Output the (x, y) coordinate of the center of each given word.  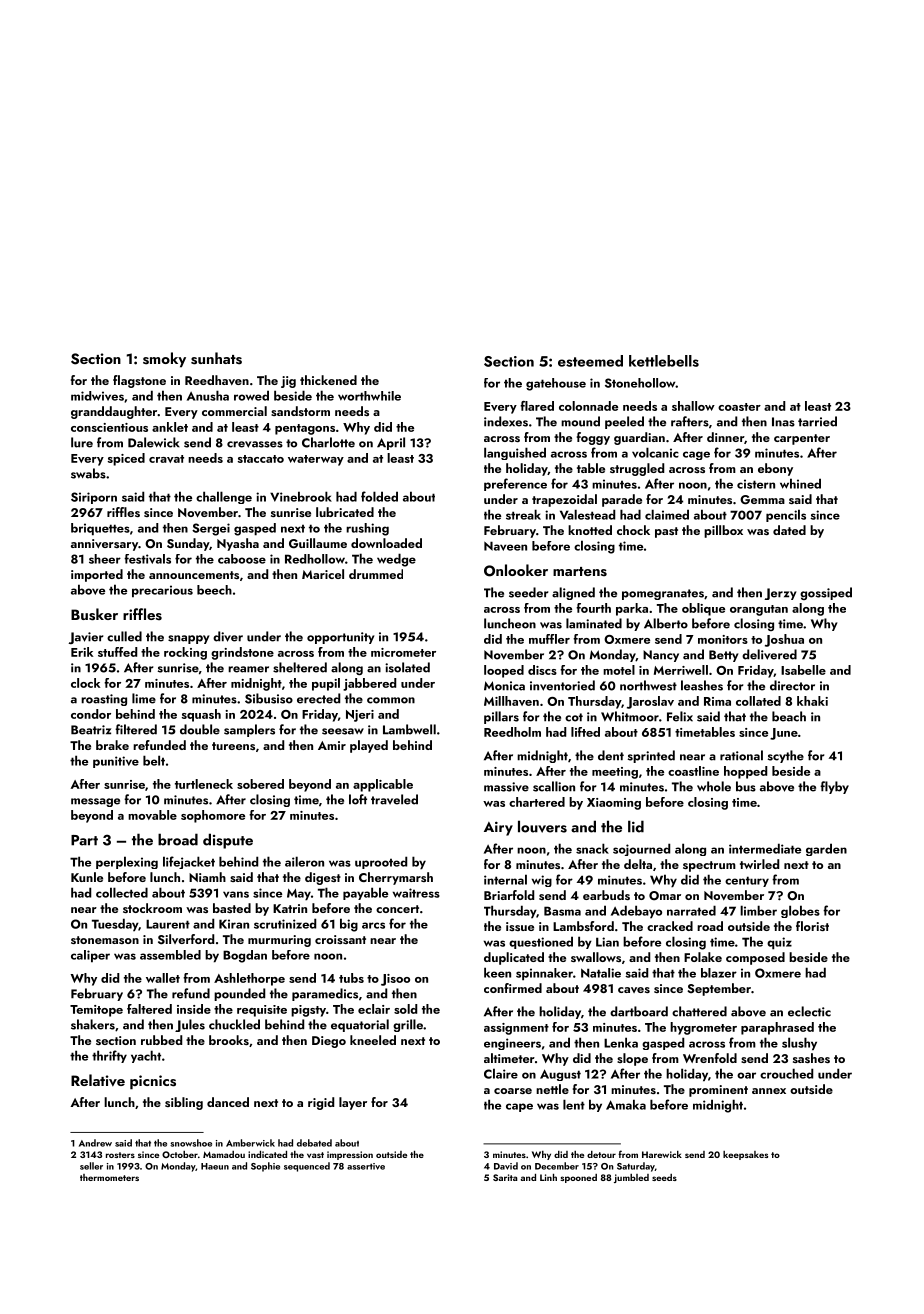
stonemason (105, 940)
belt (154, 760)
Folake (703, 957)
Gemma (762, 500)
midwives (97, 396)
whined (800, 483)
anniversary (104, 545)
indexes (506, 421)
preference (515, 484)
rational (741, 755)
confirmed (513, 988)
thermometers (109, 1177)
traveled (394, 799)
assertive (366, 1166)
